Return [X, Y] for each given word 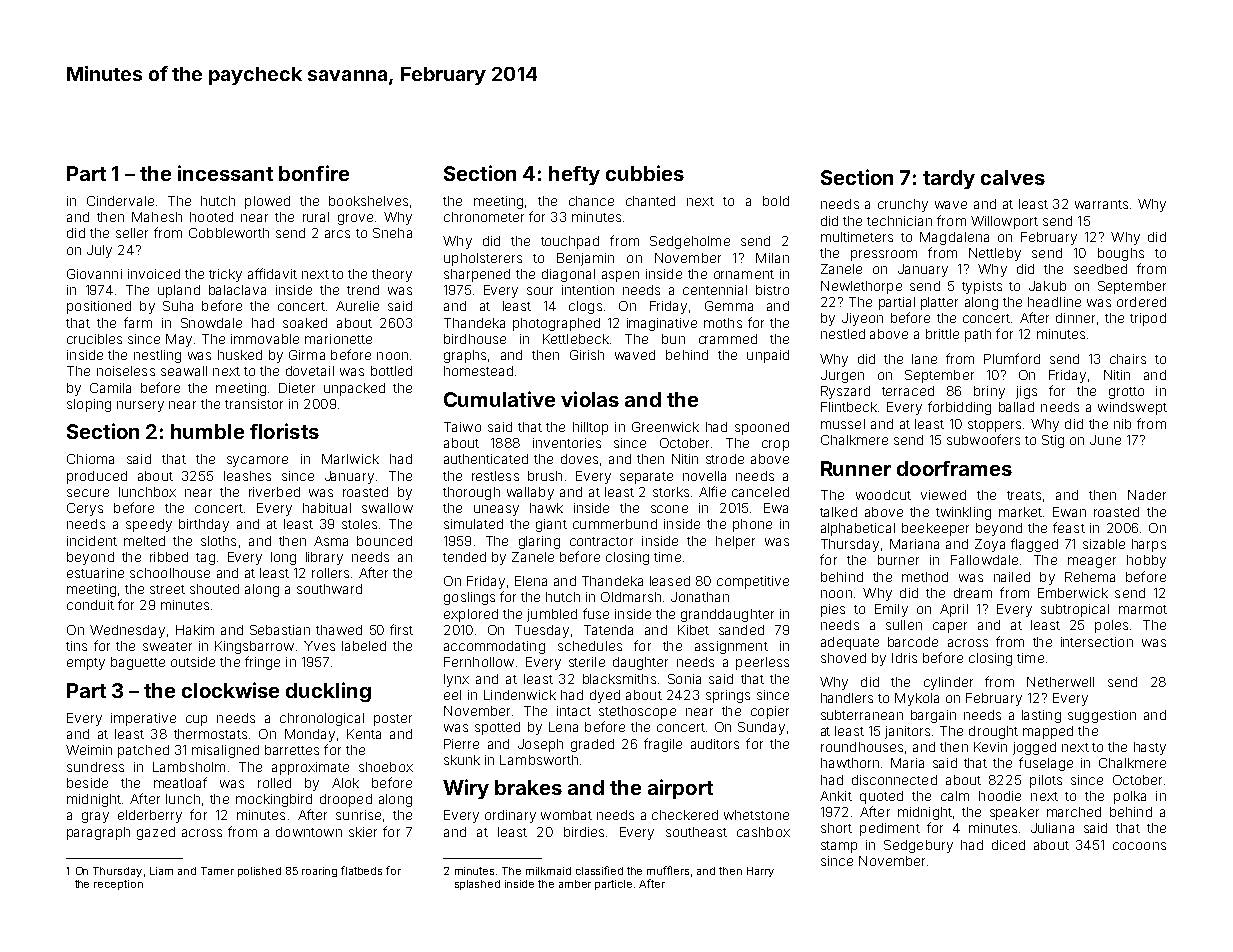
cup [196, 720]
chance [591, 201]
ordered [1141, 302]
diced [1008, 845]
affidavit [272, 273]
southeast [696, 832]
